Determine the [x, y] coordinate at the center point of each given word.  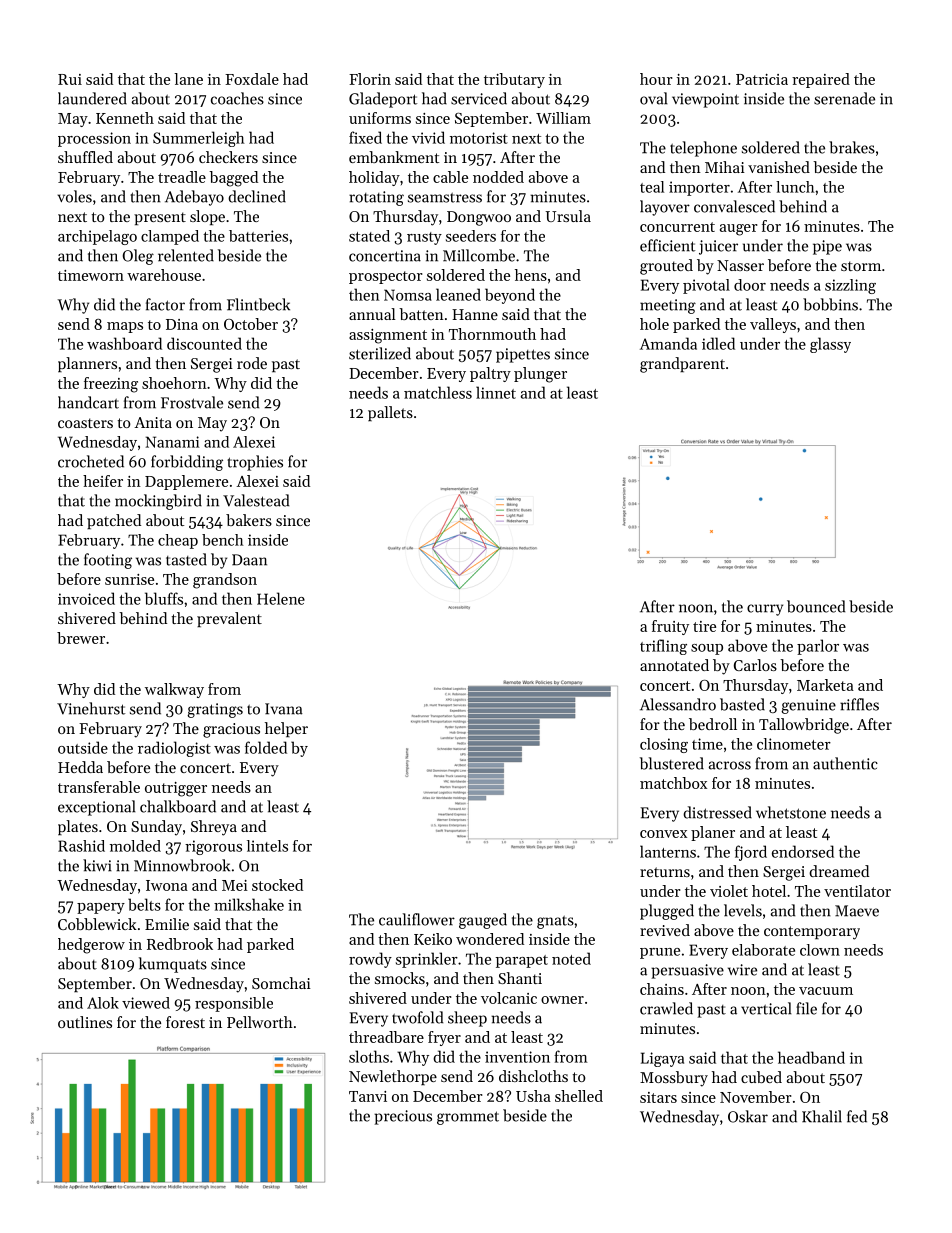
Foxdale [252, 79]
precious [403, 1117]
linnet [496, 392]
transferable [99, 787]
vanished [779, 167]
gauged [483, 921]
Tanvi [368, 1096]
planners [87, 364]
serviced [479, 98]
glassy [830, 345]
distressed [717, 812]
